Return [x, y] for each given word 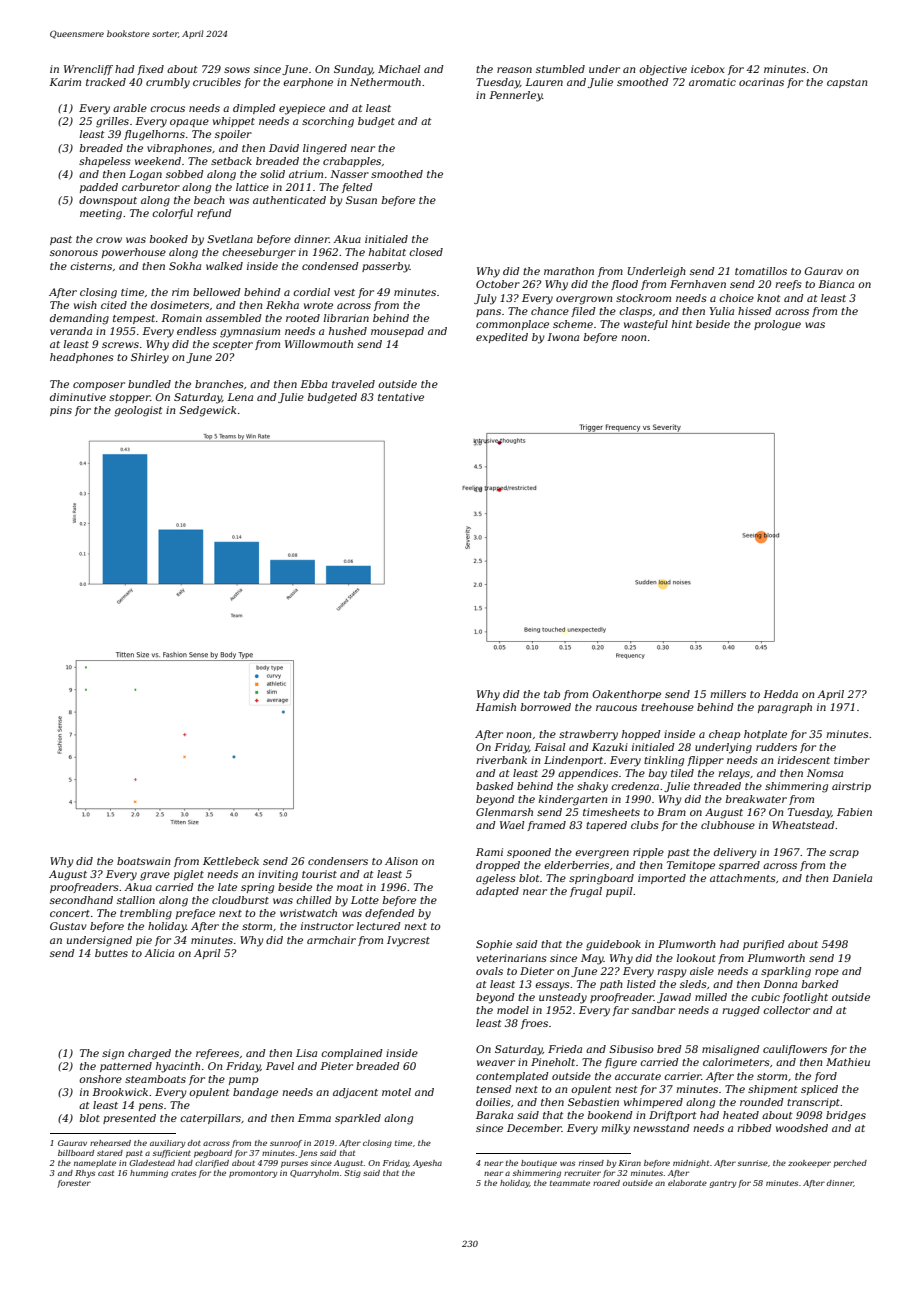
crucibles [217, 82]
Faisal [550, 747]
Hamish [496, 707]
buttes [111, 953]
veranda [71, 331]
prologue [777, 325]
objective [663, 70]
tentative [401, 397]
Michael [399, 69]
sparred [739, 866]
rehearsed [110, 1143]
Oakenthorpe [627, 695]
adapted [497, 892]
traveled [353, 384]
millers [728, 694]
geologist [138, 411]
